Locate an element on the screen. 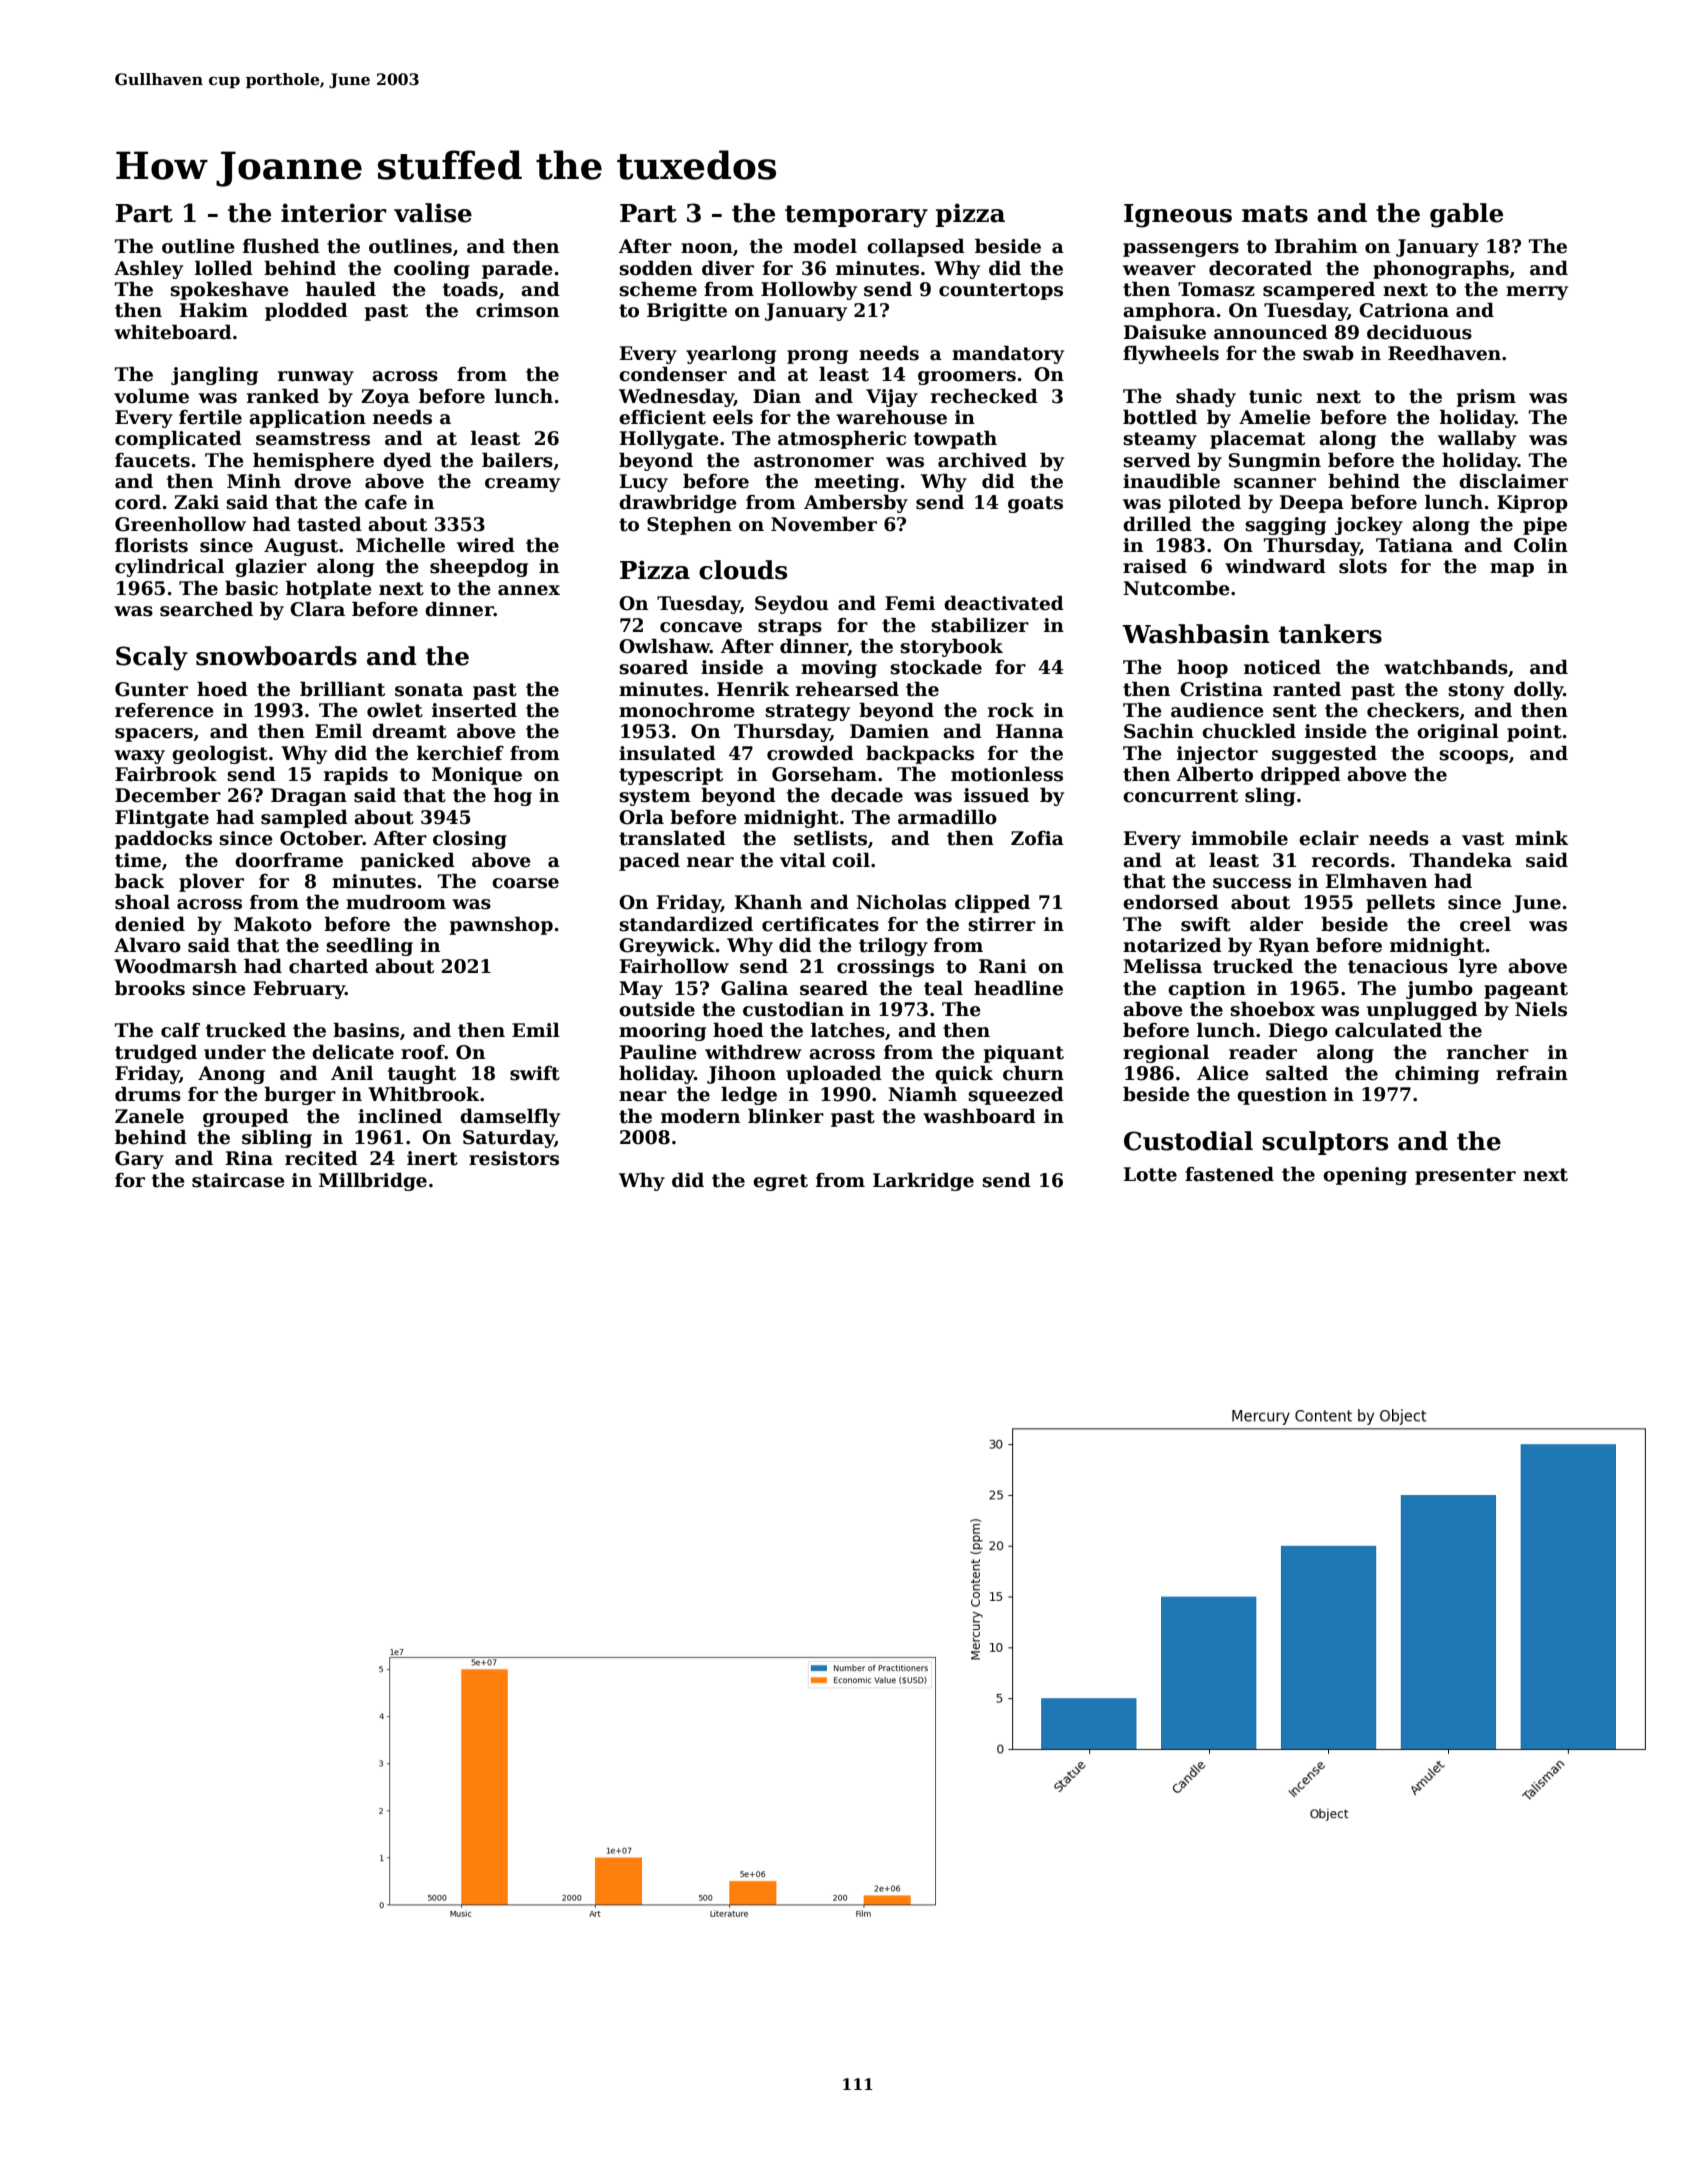 This screenshot has width=1683, height=2178. shoal is located at coordinates (142, 902).
